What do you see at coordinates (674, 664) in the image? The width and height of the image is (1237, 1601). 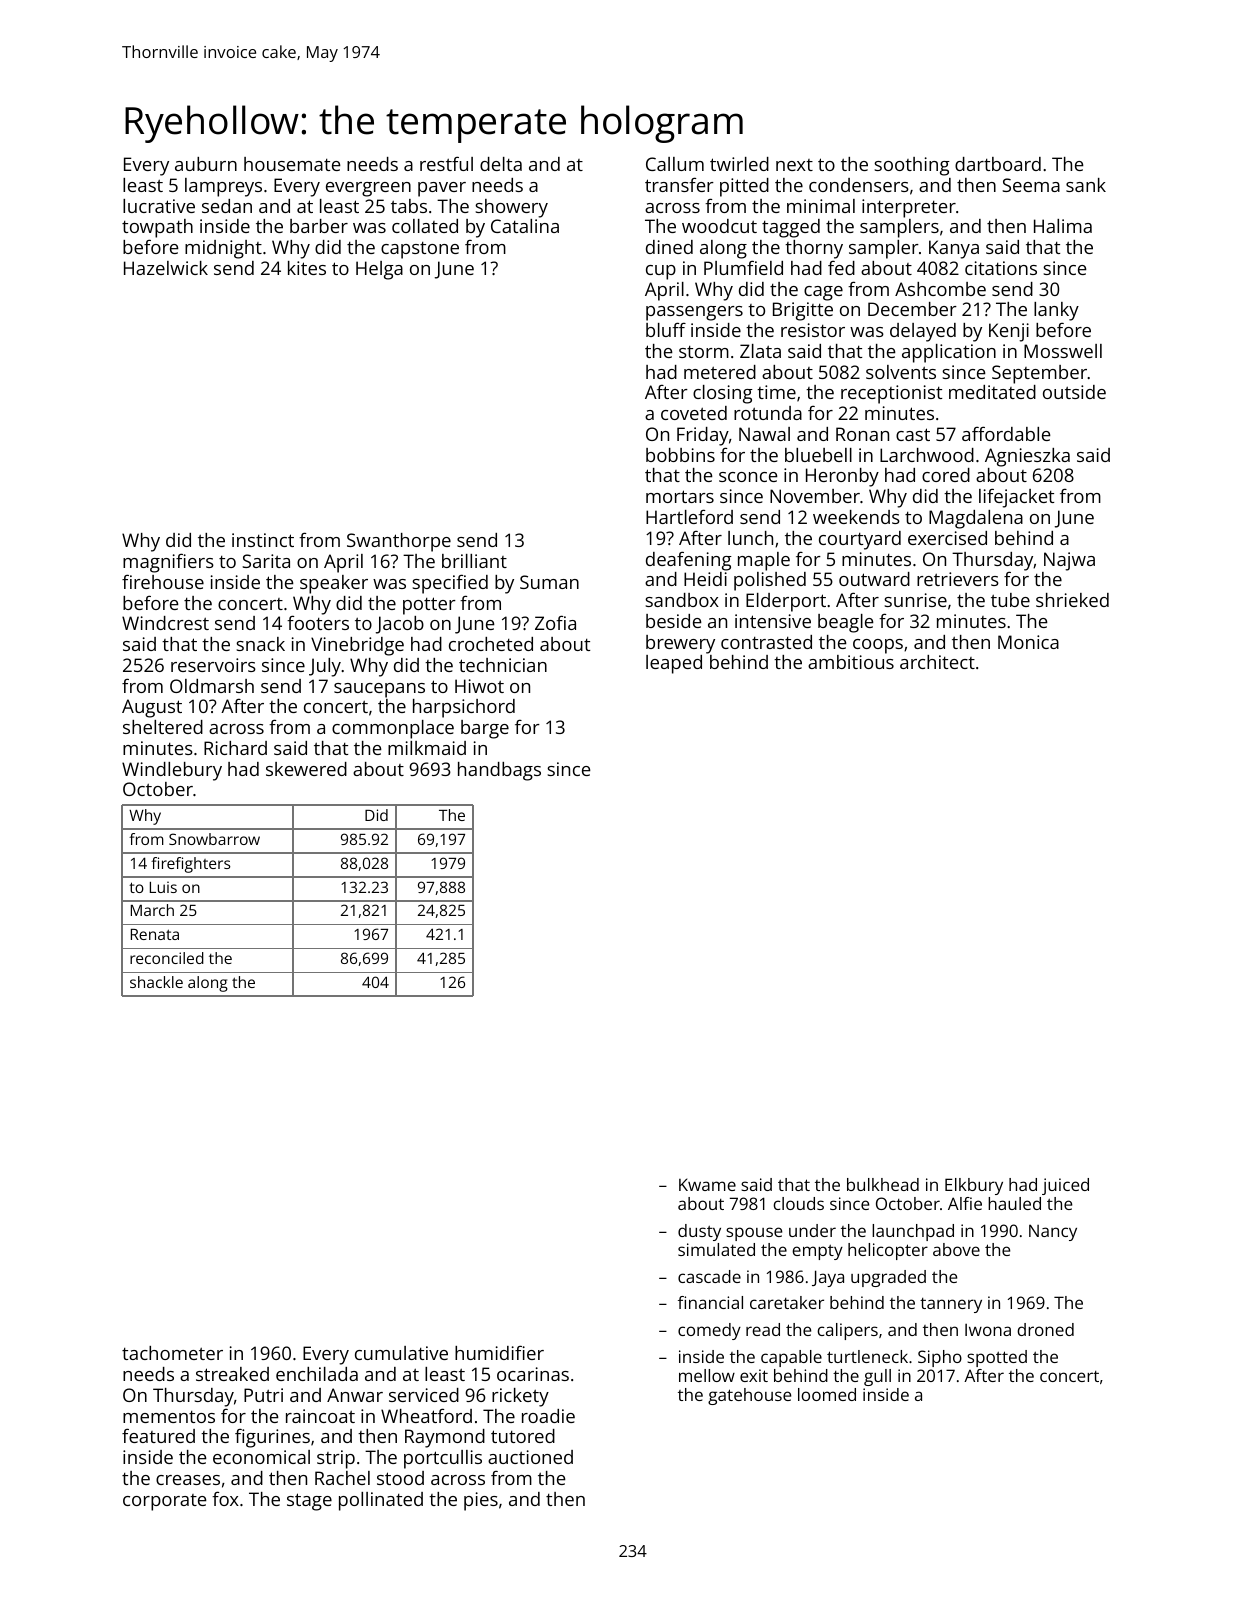 I see `leaped` at bounding box center [674, 664].
